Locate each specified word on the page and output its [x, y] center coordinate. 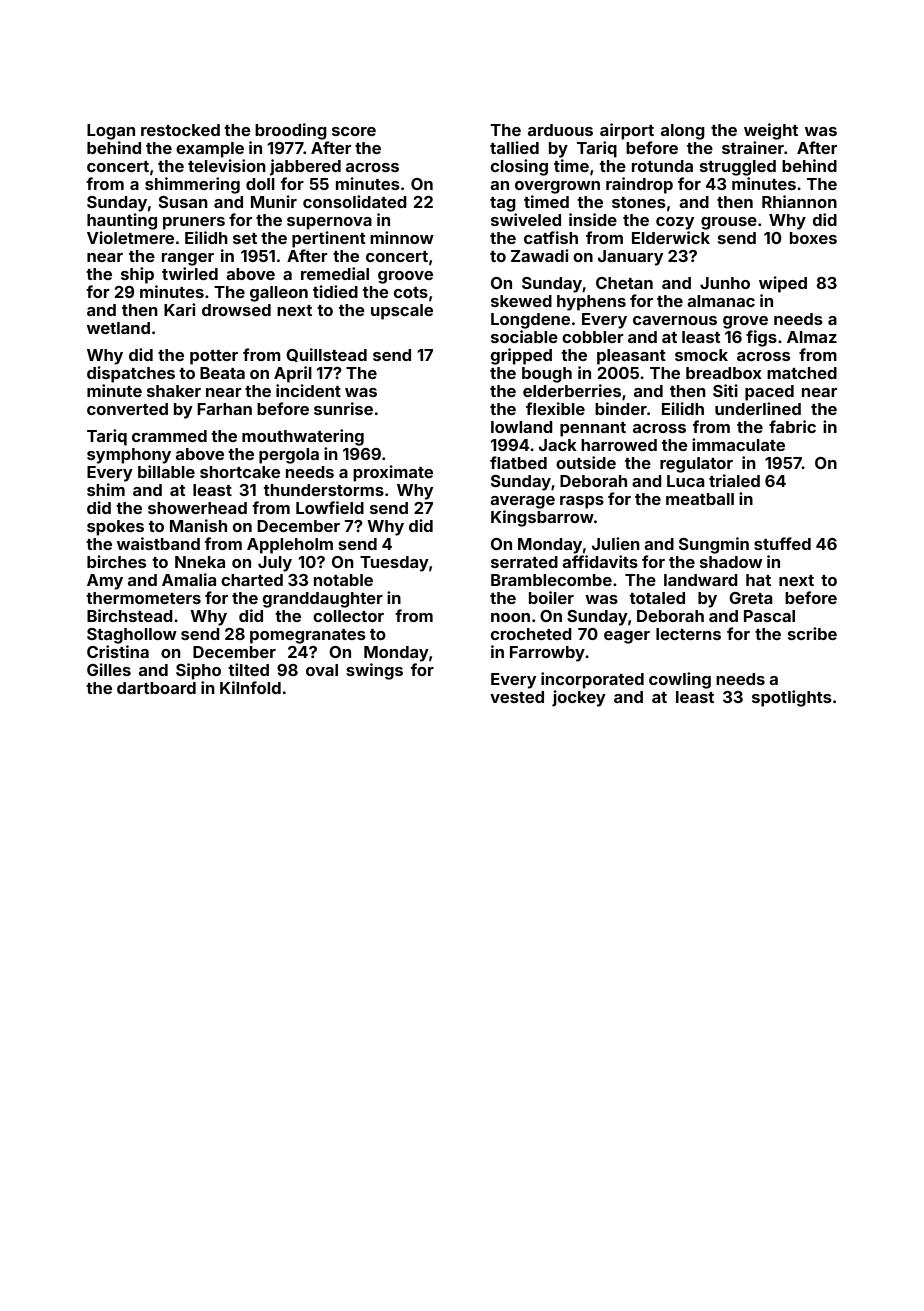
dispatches [131, 374]
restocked [180, 130]
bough [547, 375]
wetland [118, 328]
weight [771, 131]
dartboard [156, 688]
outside [586, 462]
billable [166, 471]
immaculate [738, 444]
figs [761, 338]
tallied [514, 147]
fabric [792, 426]
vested [517, 697]
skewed [521, 301]
